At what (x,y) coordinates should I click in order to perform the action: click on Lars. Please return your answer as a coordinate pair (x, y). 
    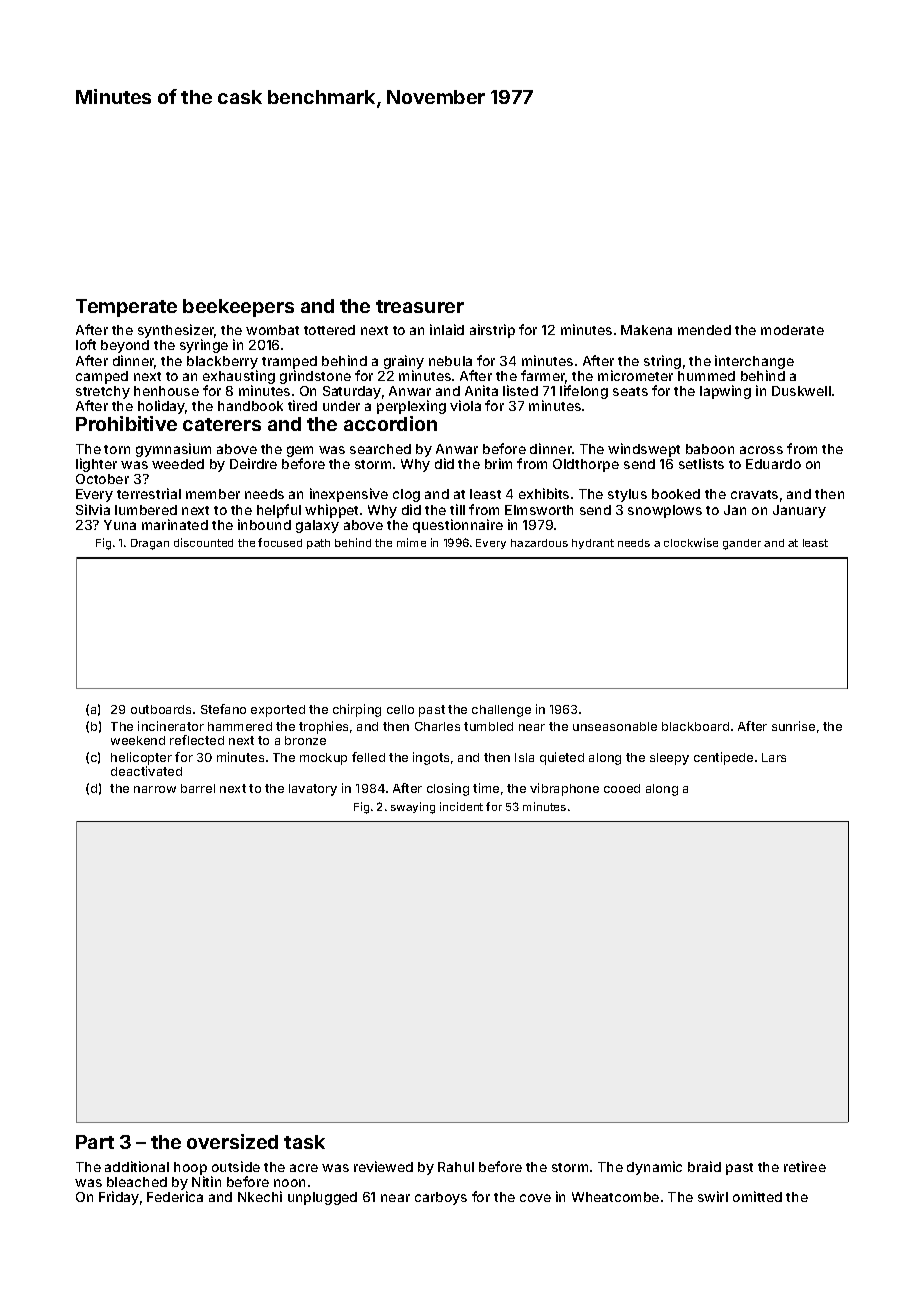
    Looking at the image, I should click on (774, 757).
